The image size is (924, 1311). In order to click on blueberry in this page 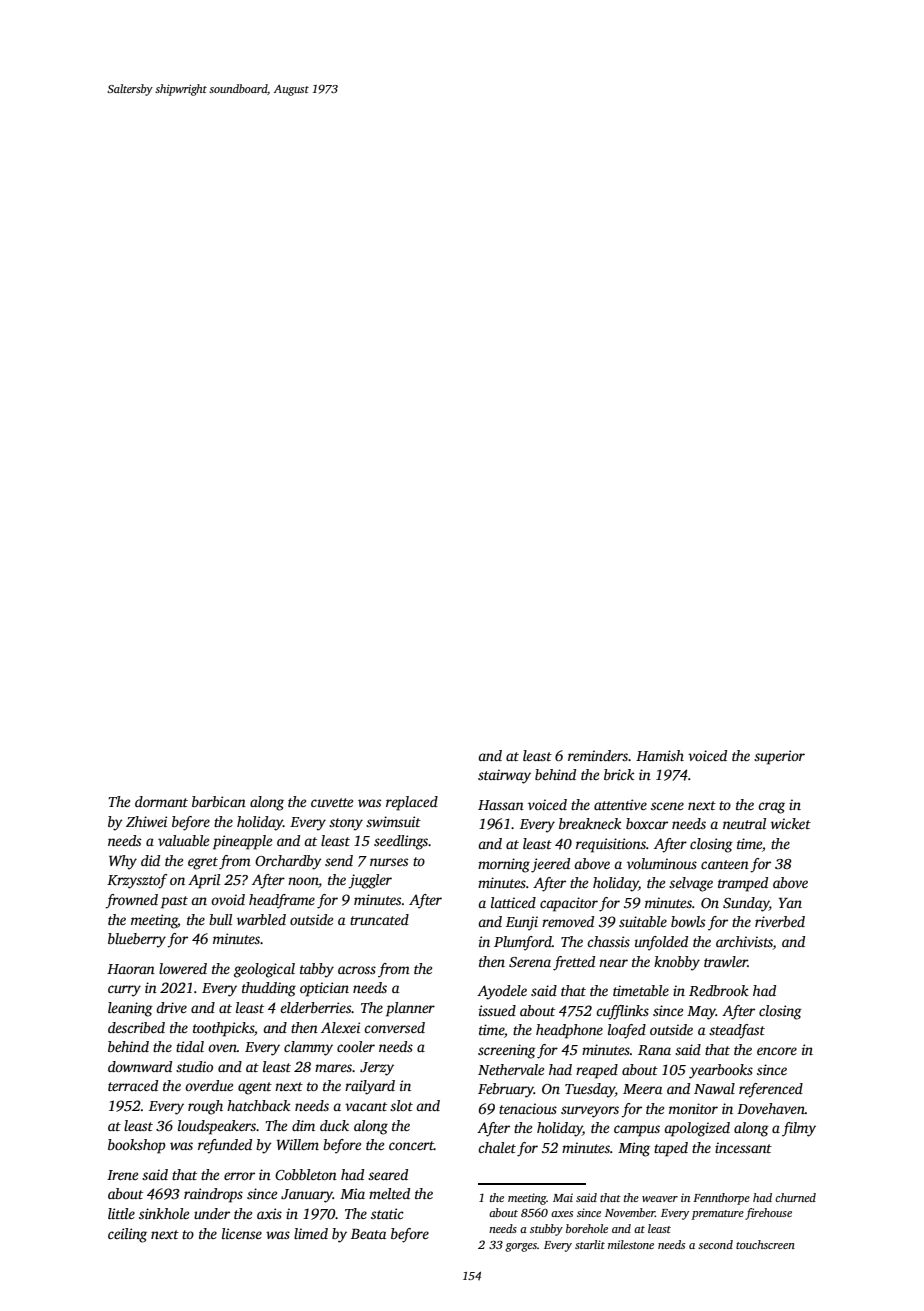, I will do `click(137, 940)`.
